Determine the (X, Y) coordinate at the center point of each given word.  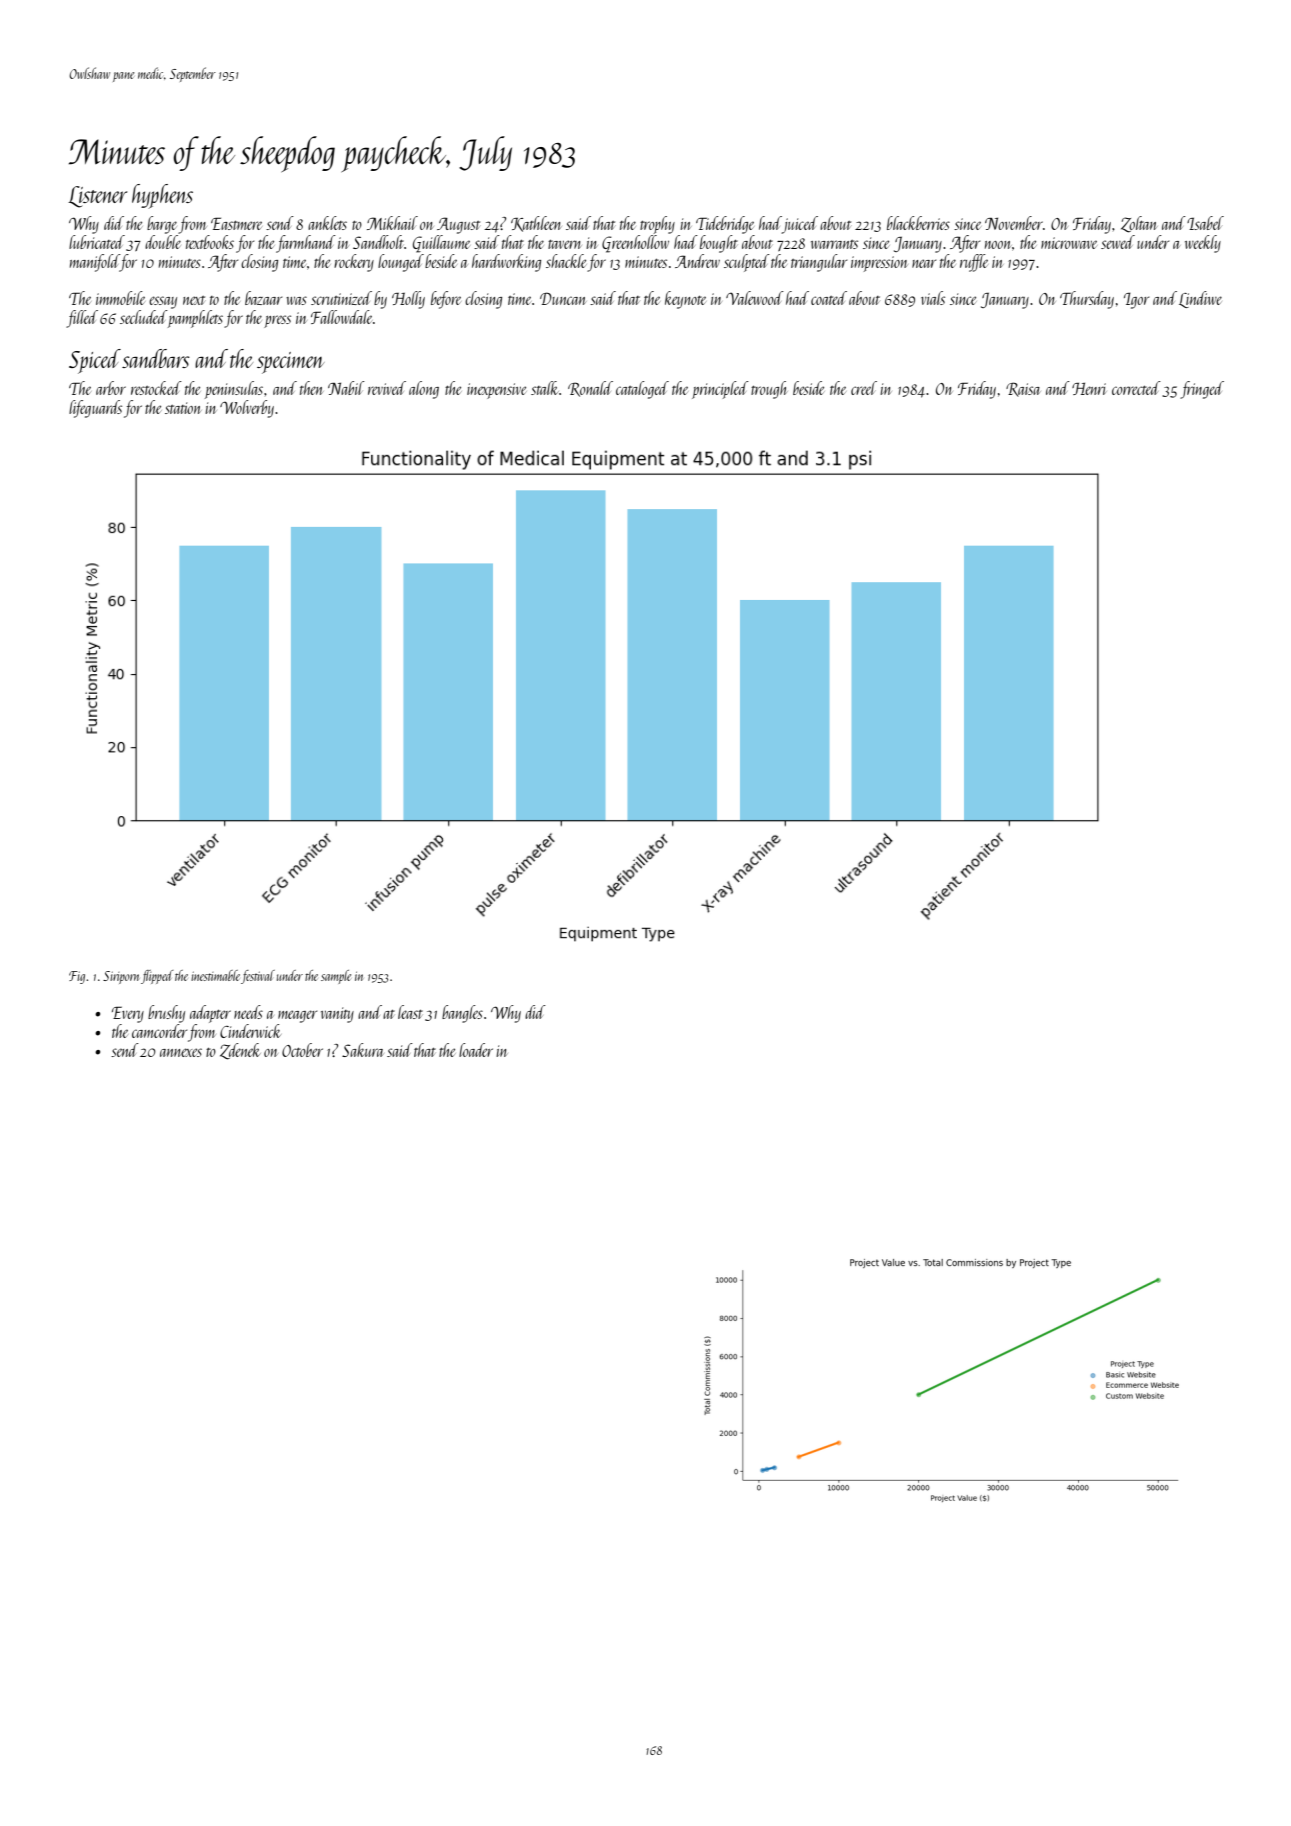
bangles (462, 1014)
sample (336, 977)
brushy (166, 1014)
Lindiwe (1200, 299)
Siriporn (121, 977)
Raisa (1023, 389)
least (410, 1012)
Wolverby (247, 409)
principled (720, 390)
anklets (327, 223)
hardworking (506, 263)
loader (476, 1050)
